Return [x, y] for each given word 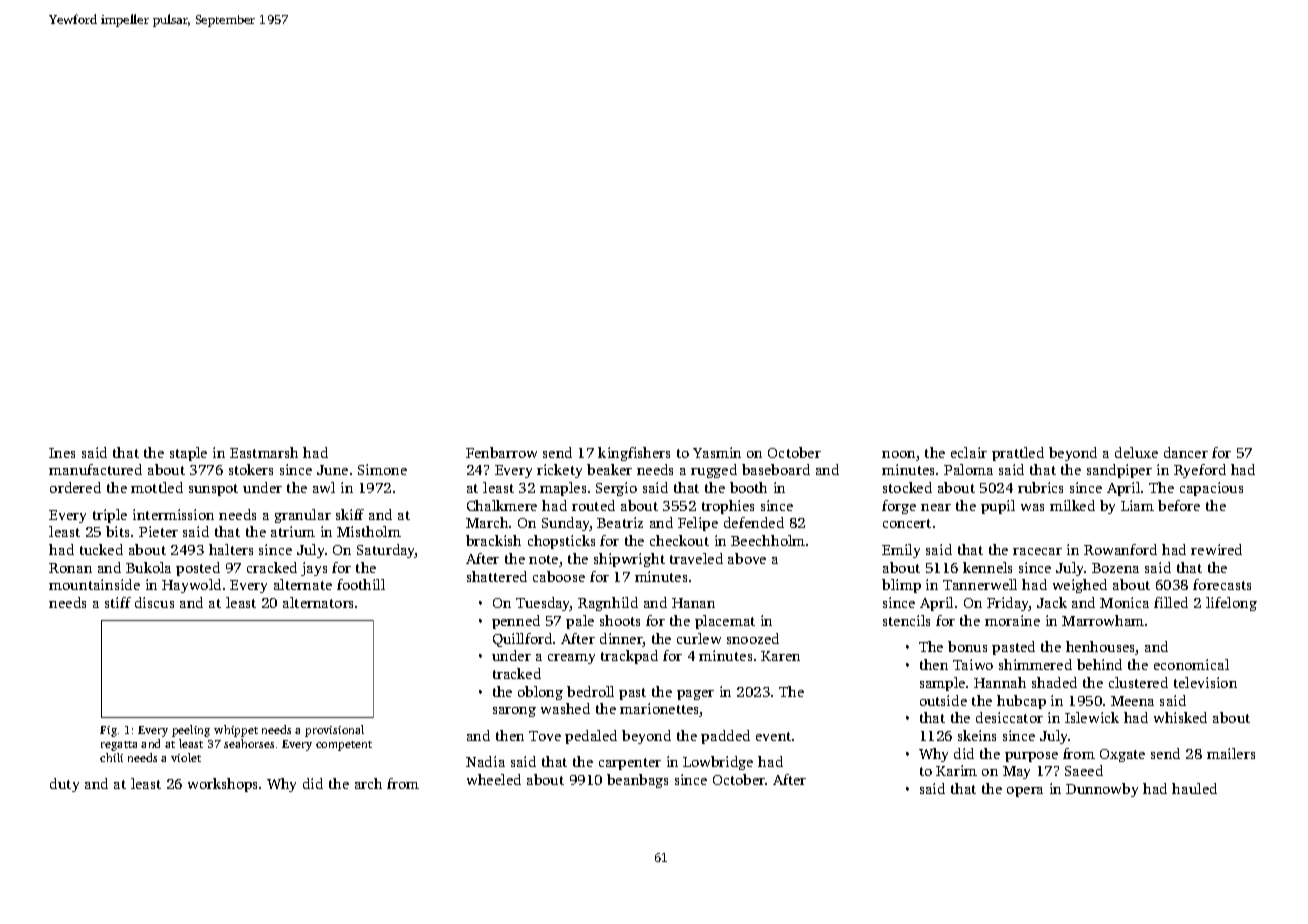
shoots [620, 620]
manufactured [95, 469]
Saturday [386, 551]
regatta [119, 746]
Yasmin [717, 452]
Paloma [968, 469]
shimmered [1035, 664]
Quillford [522, 640]
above [747, 558]
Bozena [1115, 568]
